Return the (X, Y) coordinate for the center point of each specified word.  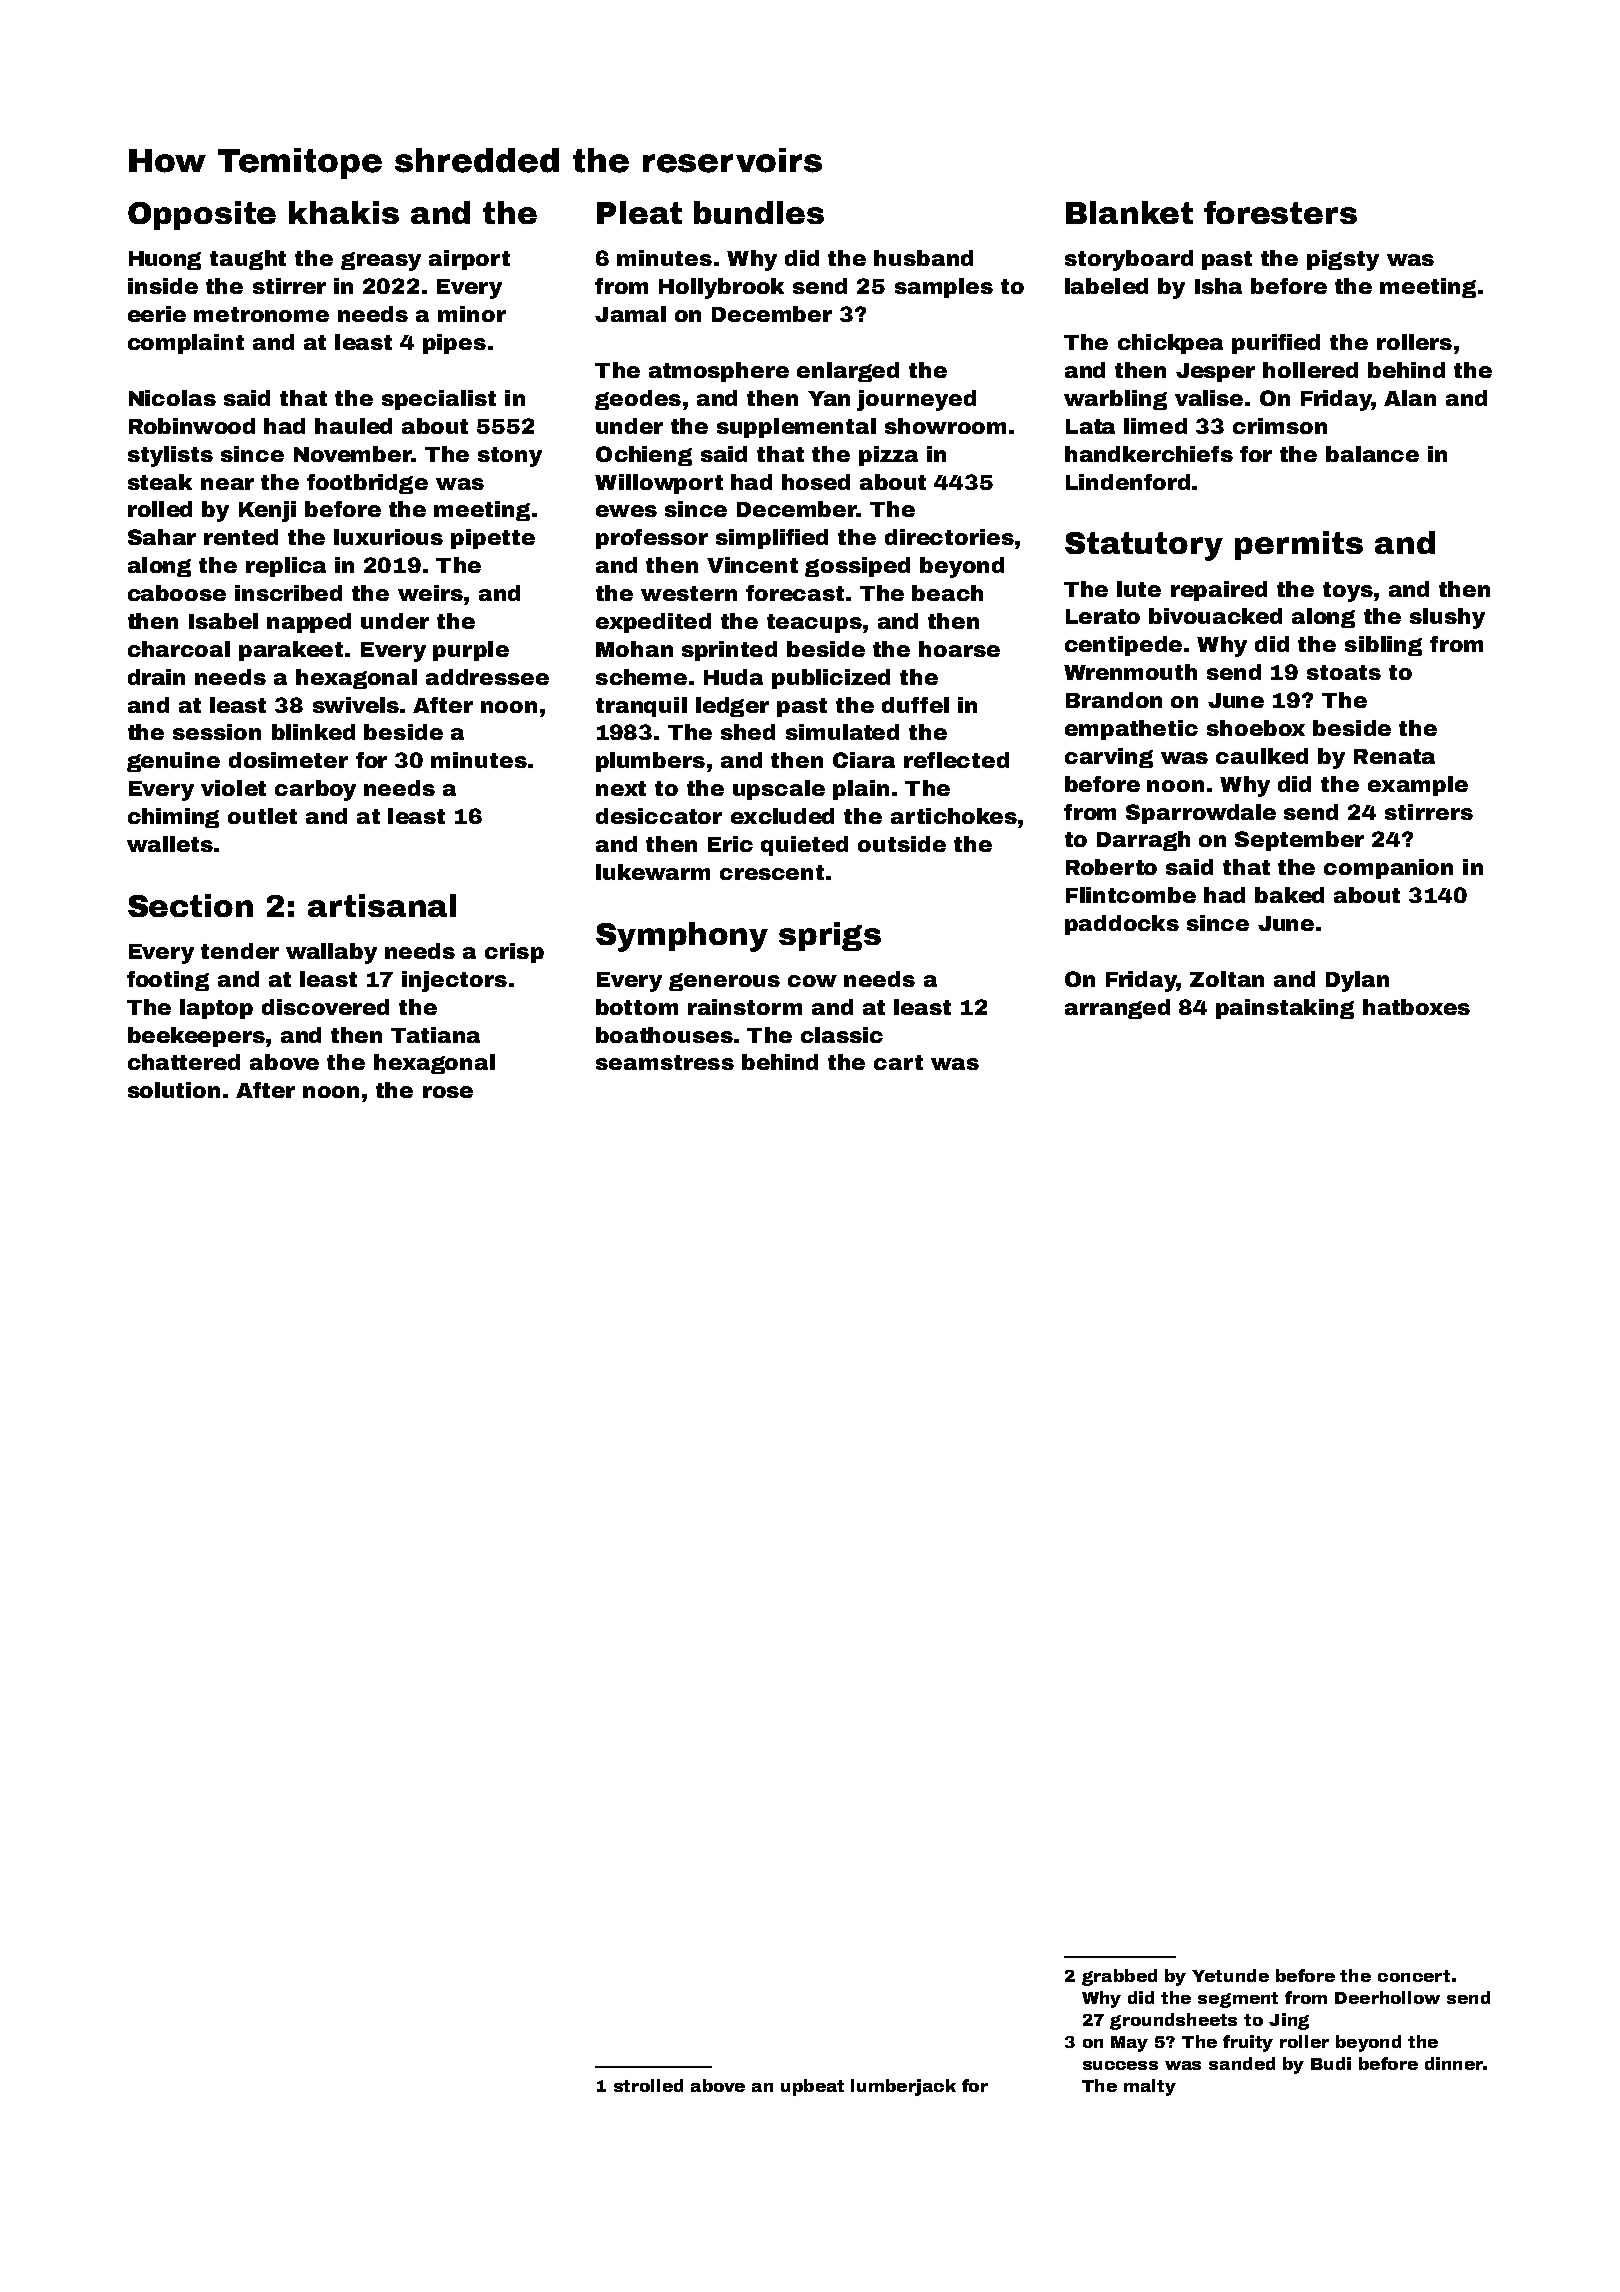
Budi (1331, 2063)
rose (448, 1092)
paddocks (1122, 925)
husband (923, 258)
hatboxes (1416, 1007)
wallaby (331, 953)
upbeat (812, 2087)
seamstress (665, 1062)
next (621, 788)
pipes (454, 344)
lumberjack (903, 2087)
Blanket (1129, 212)
